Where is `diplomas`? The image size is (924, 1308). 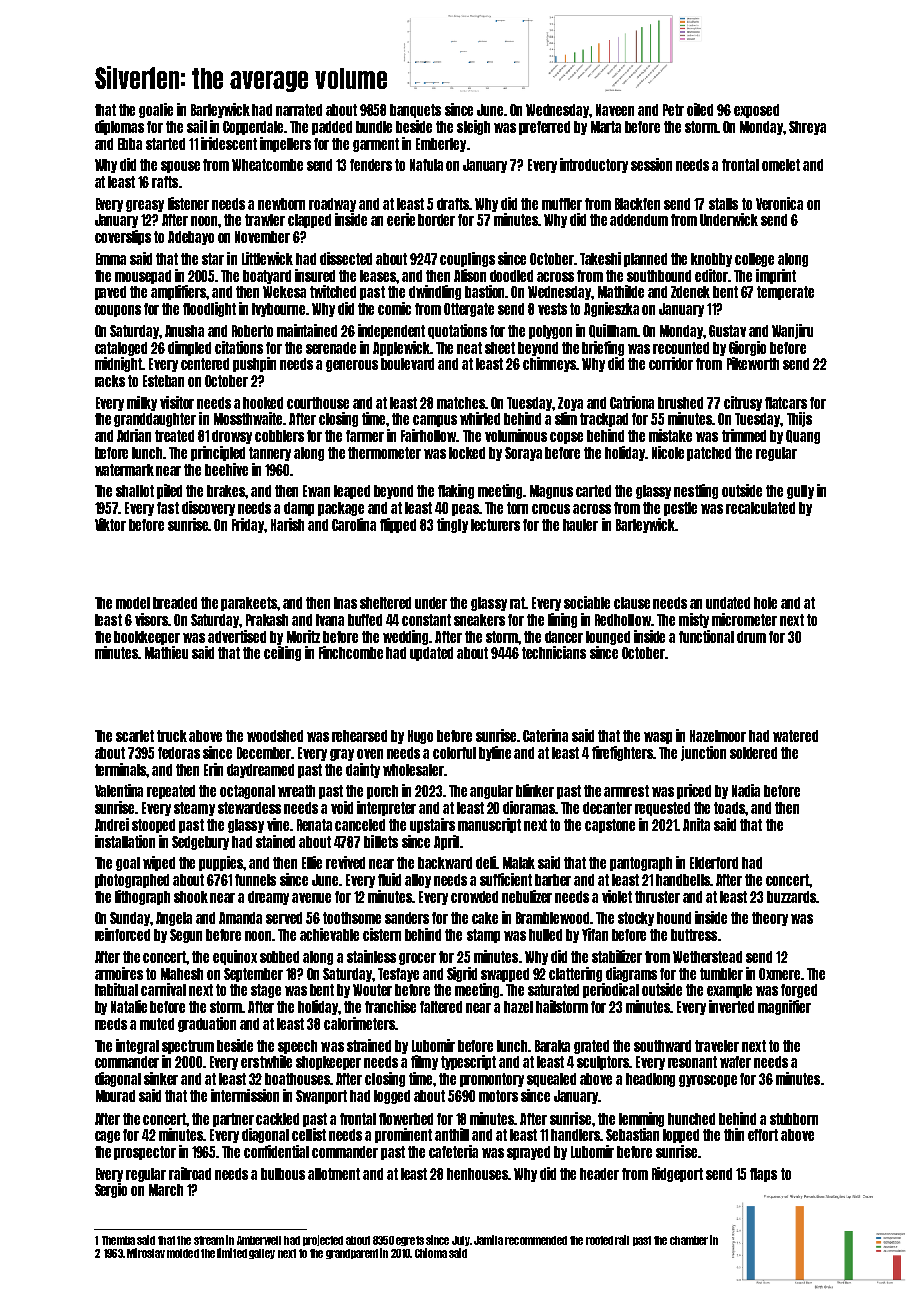 diplomas is located at coordinates (119, 127).
